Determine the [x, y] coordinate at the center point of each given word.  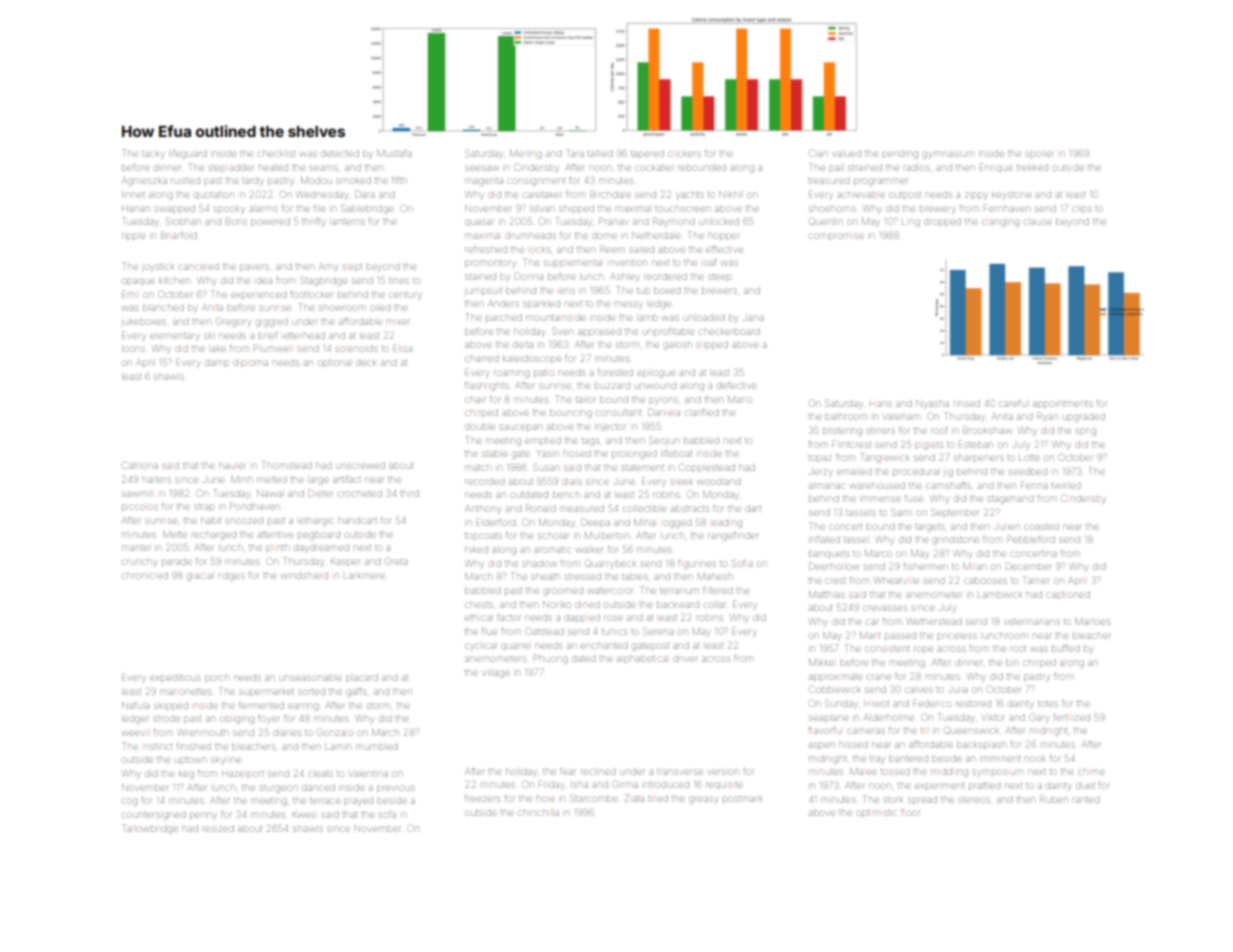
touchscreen [683, 209]
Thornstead [286, 465]
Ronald [540, 508]
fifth [399, 180]
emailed [854, 472]
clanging [1000, 223]
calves [919, 690]
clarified [702, 412]
